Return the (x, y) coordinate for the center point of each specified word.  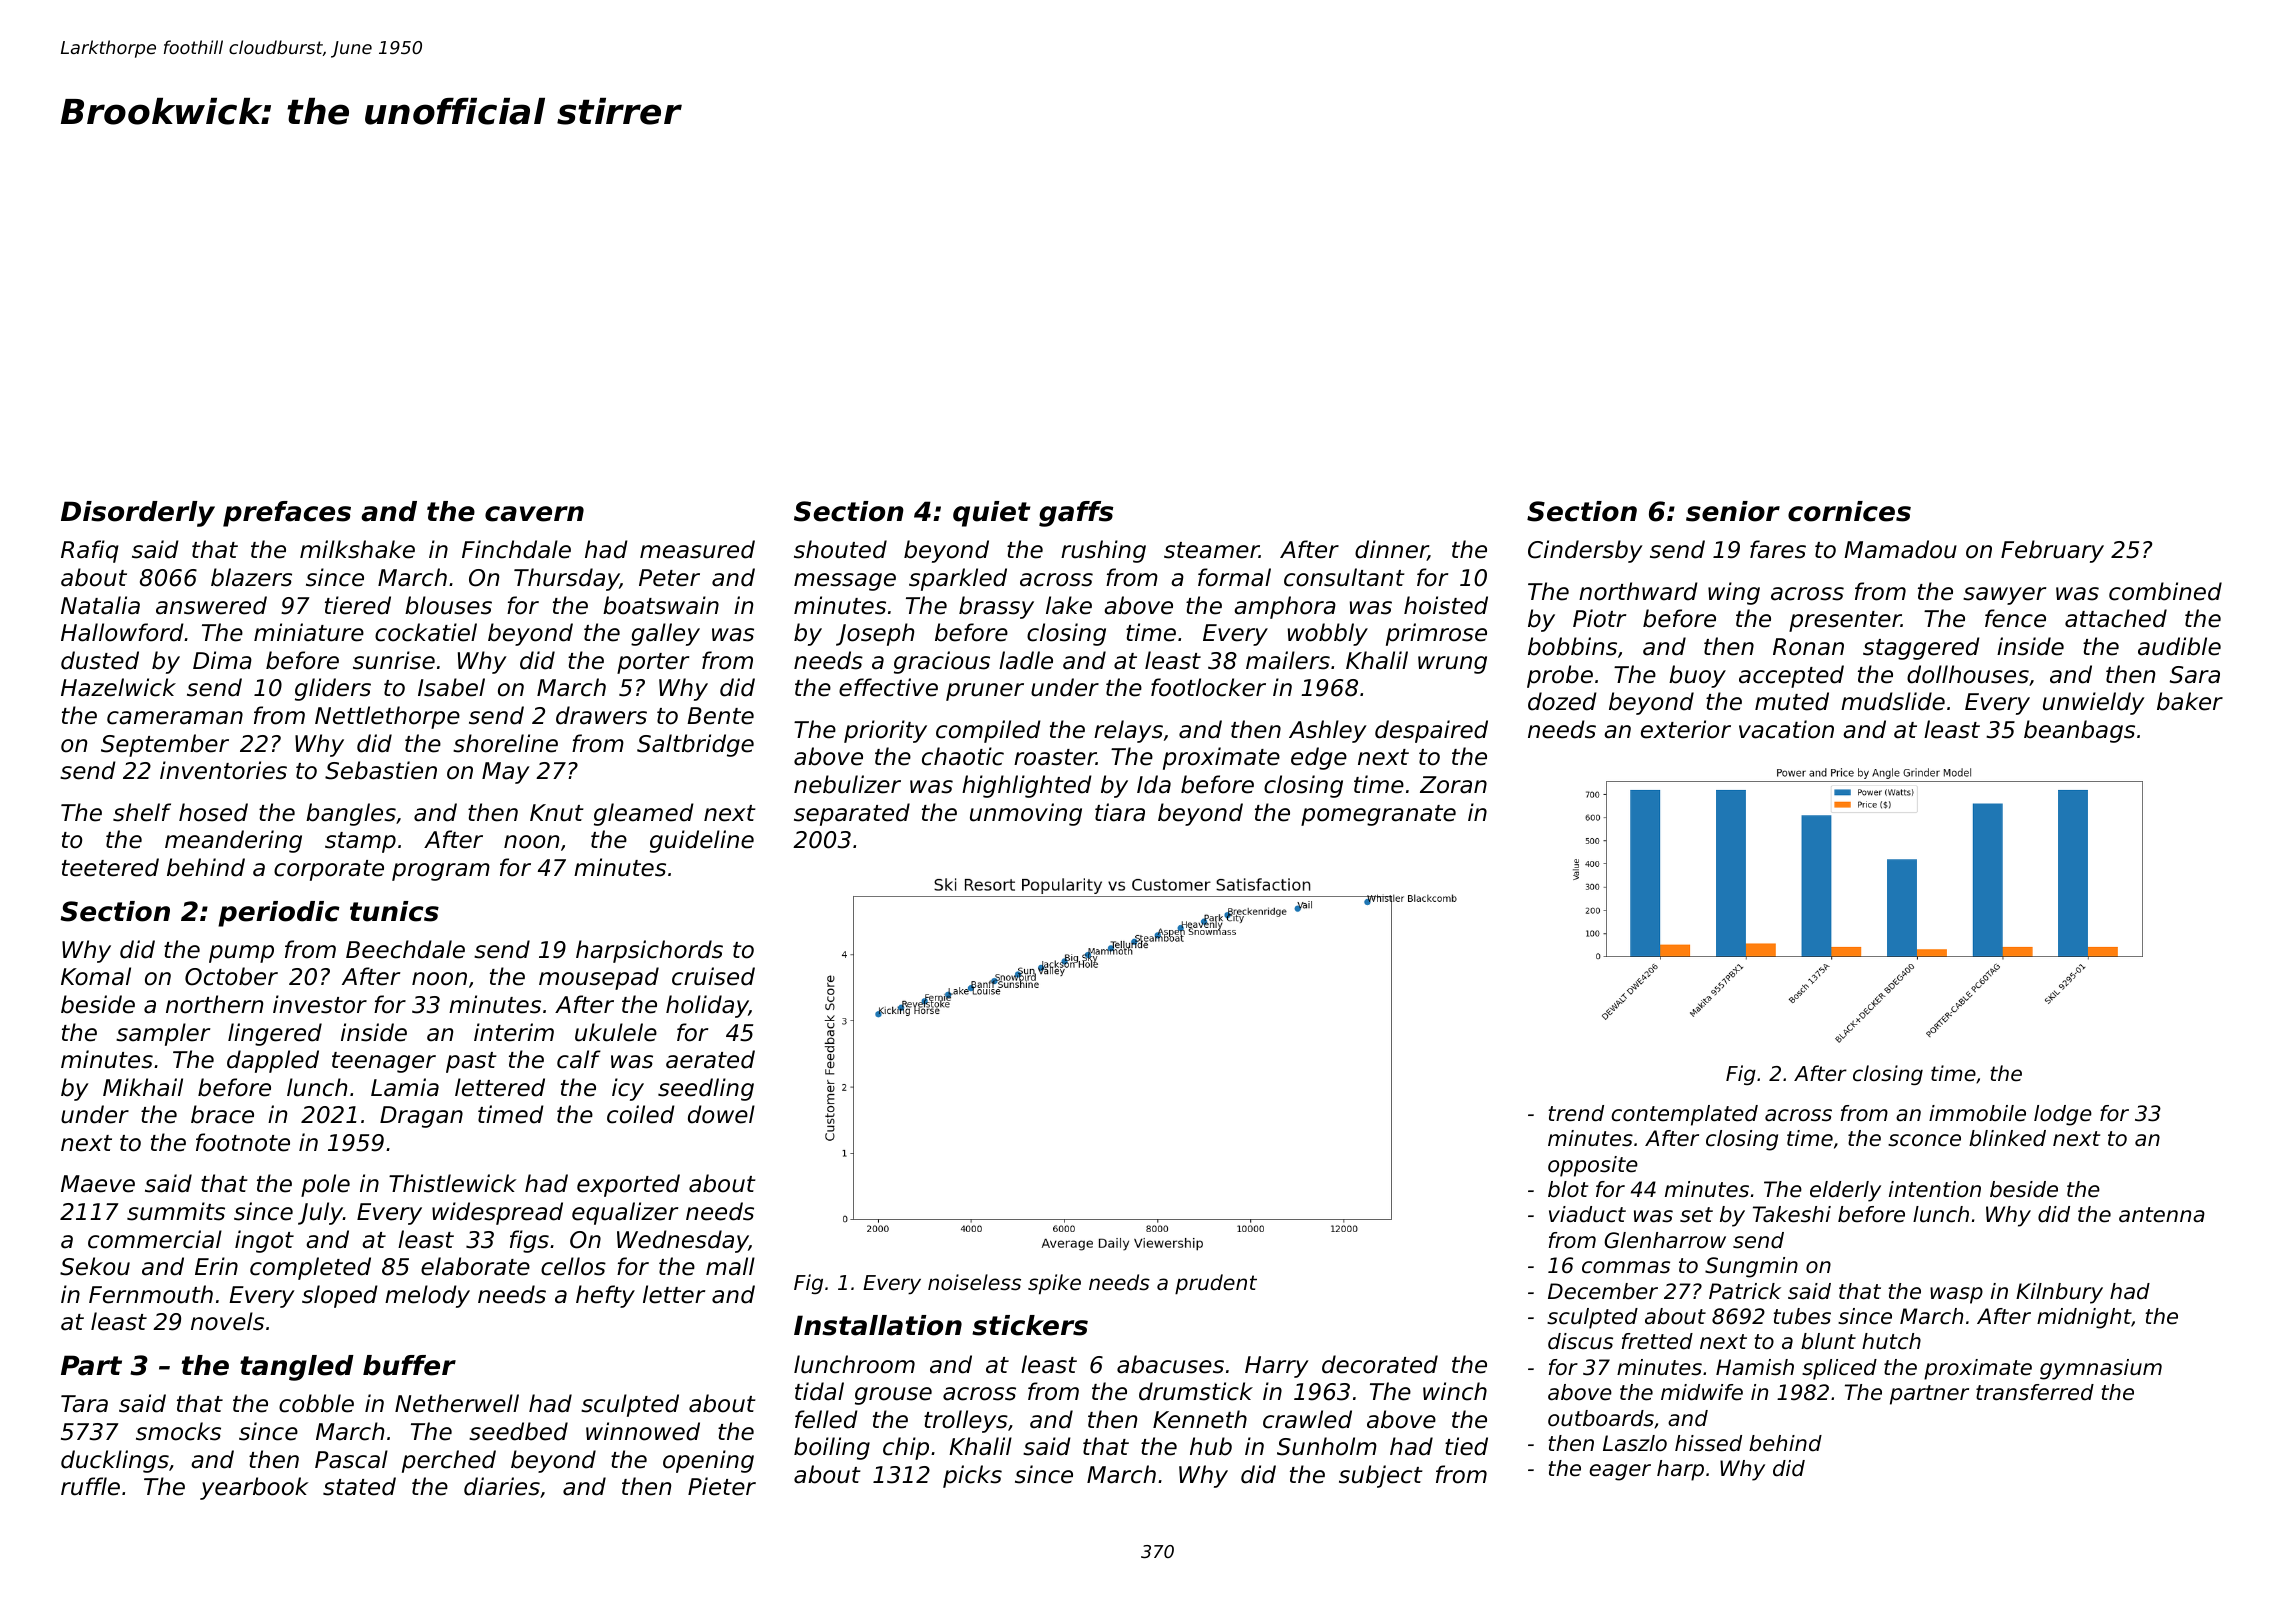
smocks (178, 1431)
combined (2165, 591)
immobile (1977, 1113)
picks (972, 1476)
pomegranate (1378, 815)
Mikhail (143, 1087)
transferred (2035, 1392)
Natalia (100, 605)
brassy (996, 607)
